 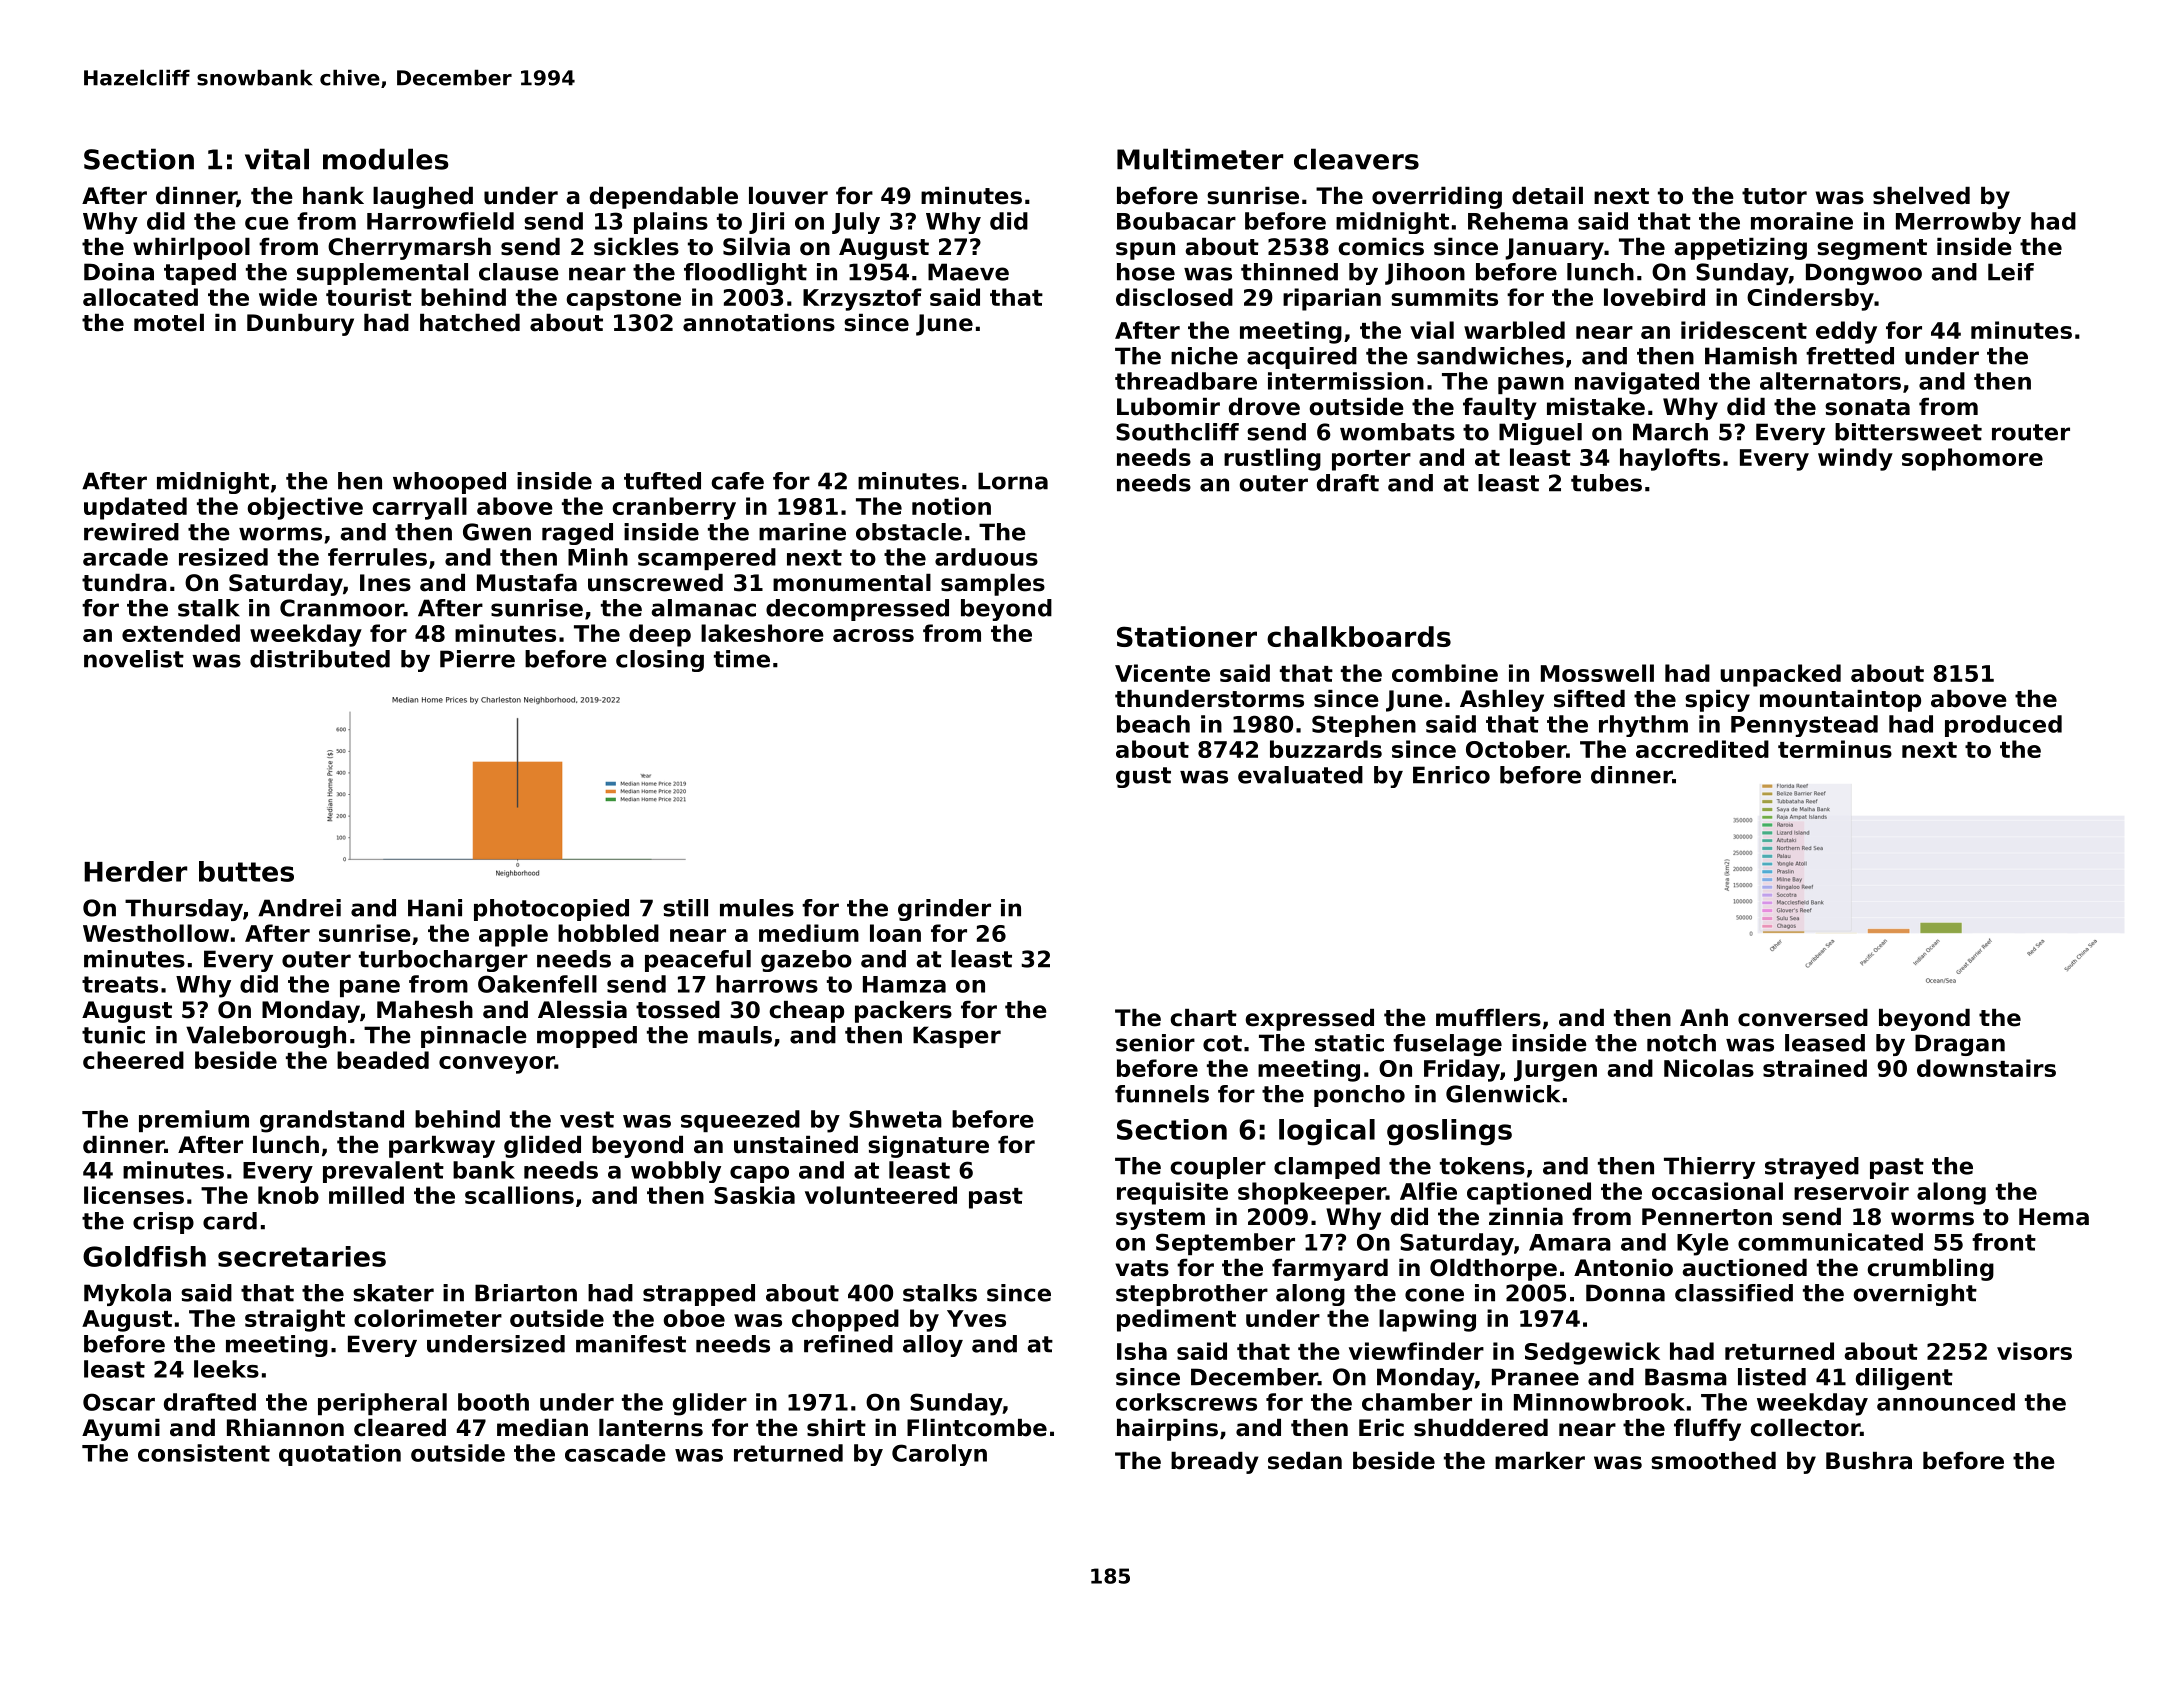 What do you see at coordinates (1312, 1193) in the screenshot?
I see `shopkeeper` at bounding box center [1312, 1193].
